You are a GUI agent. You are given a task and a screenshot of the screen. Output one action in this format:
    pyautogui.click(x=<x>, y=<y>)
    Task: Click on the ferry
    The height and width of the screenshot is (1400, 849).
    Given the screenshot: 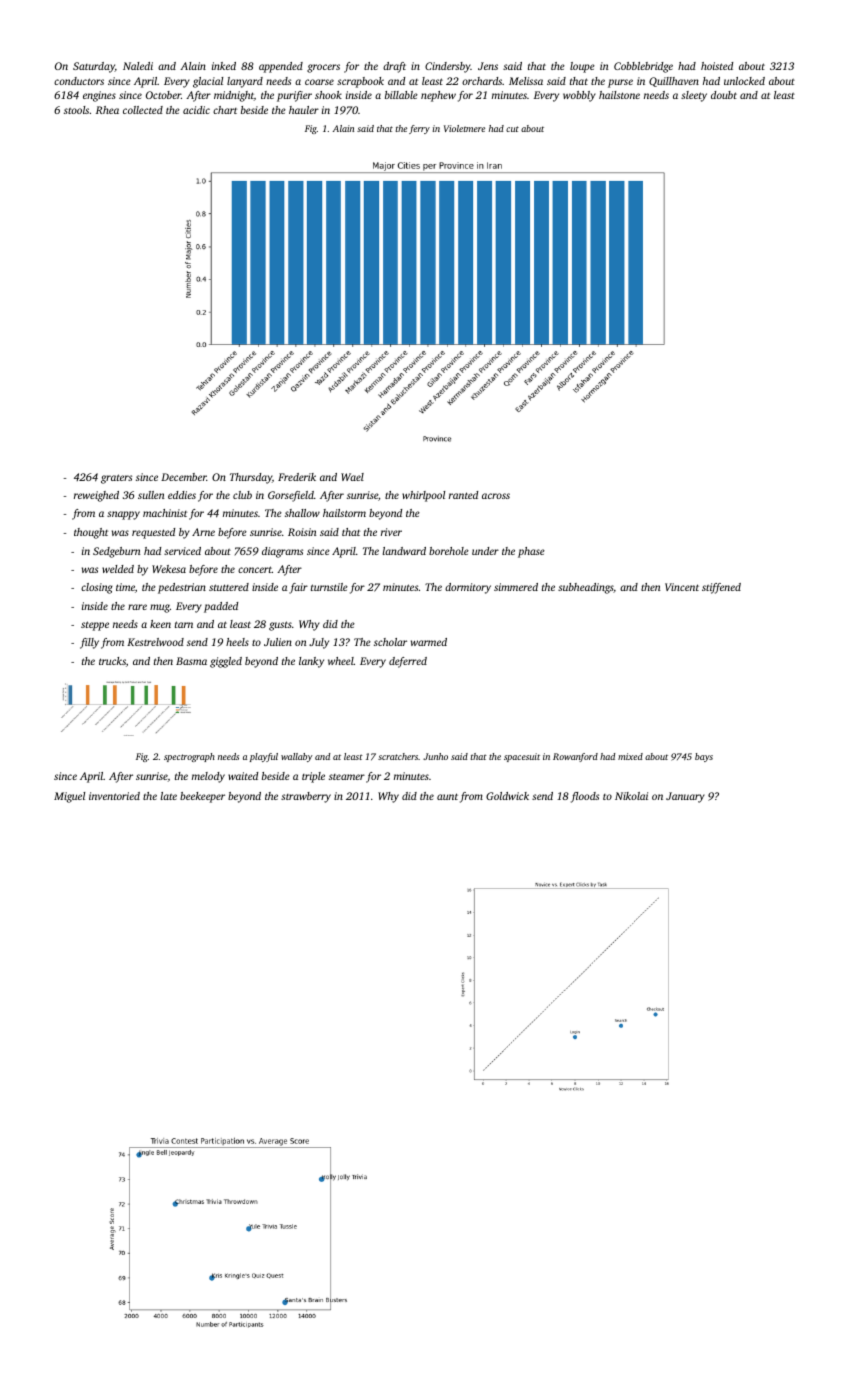 What is the action you would take?
    pyautogui.click(x=419, y=129)
